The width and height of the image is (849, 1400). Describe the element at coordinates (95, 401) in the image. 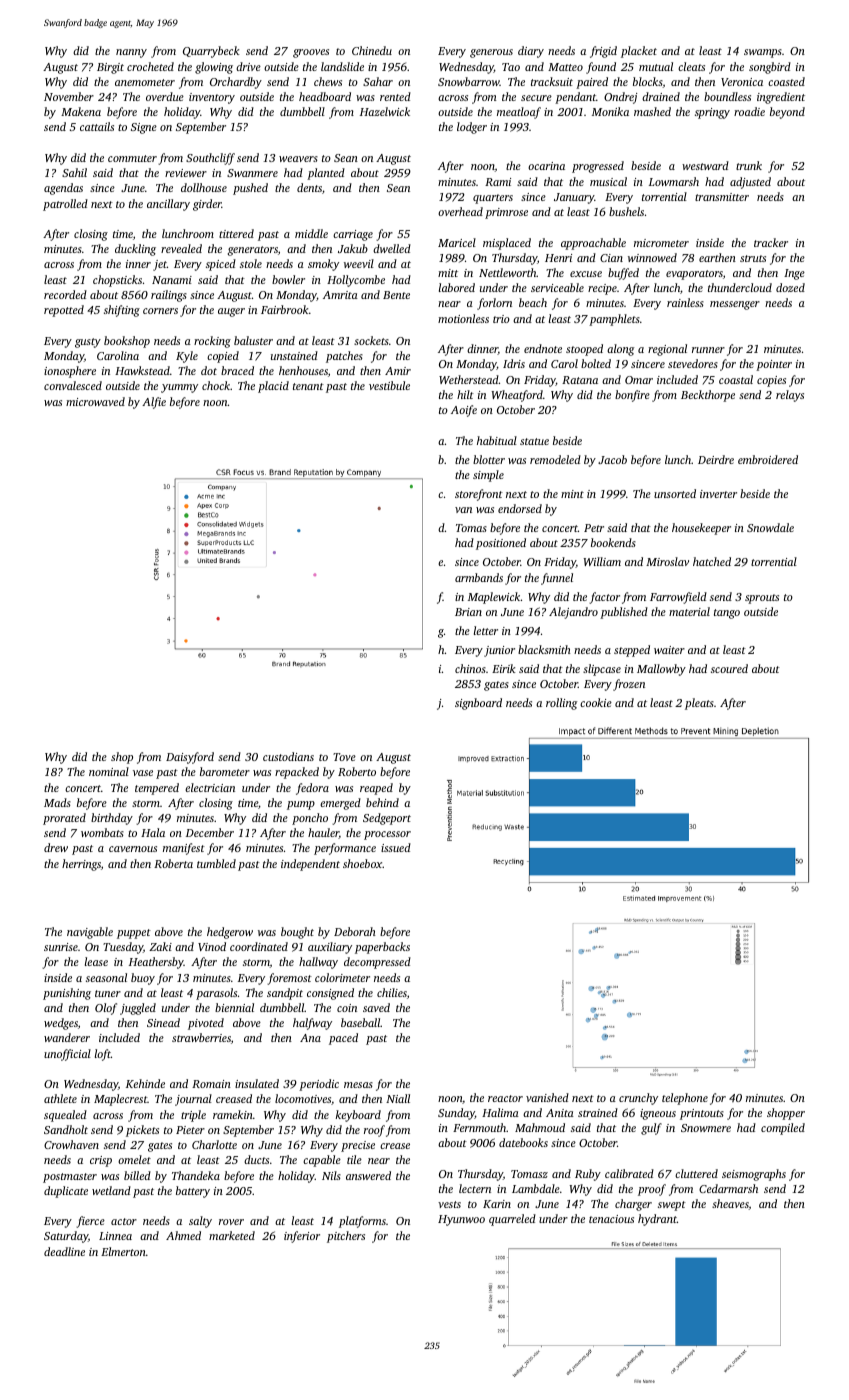

I see `microwaved` at that location.
